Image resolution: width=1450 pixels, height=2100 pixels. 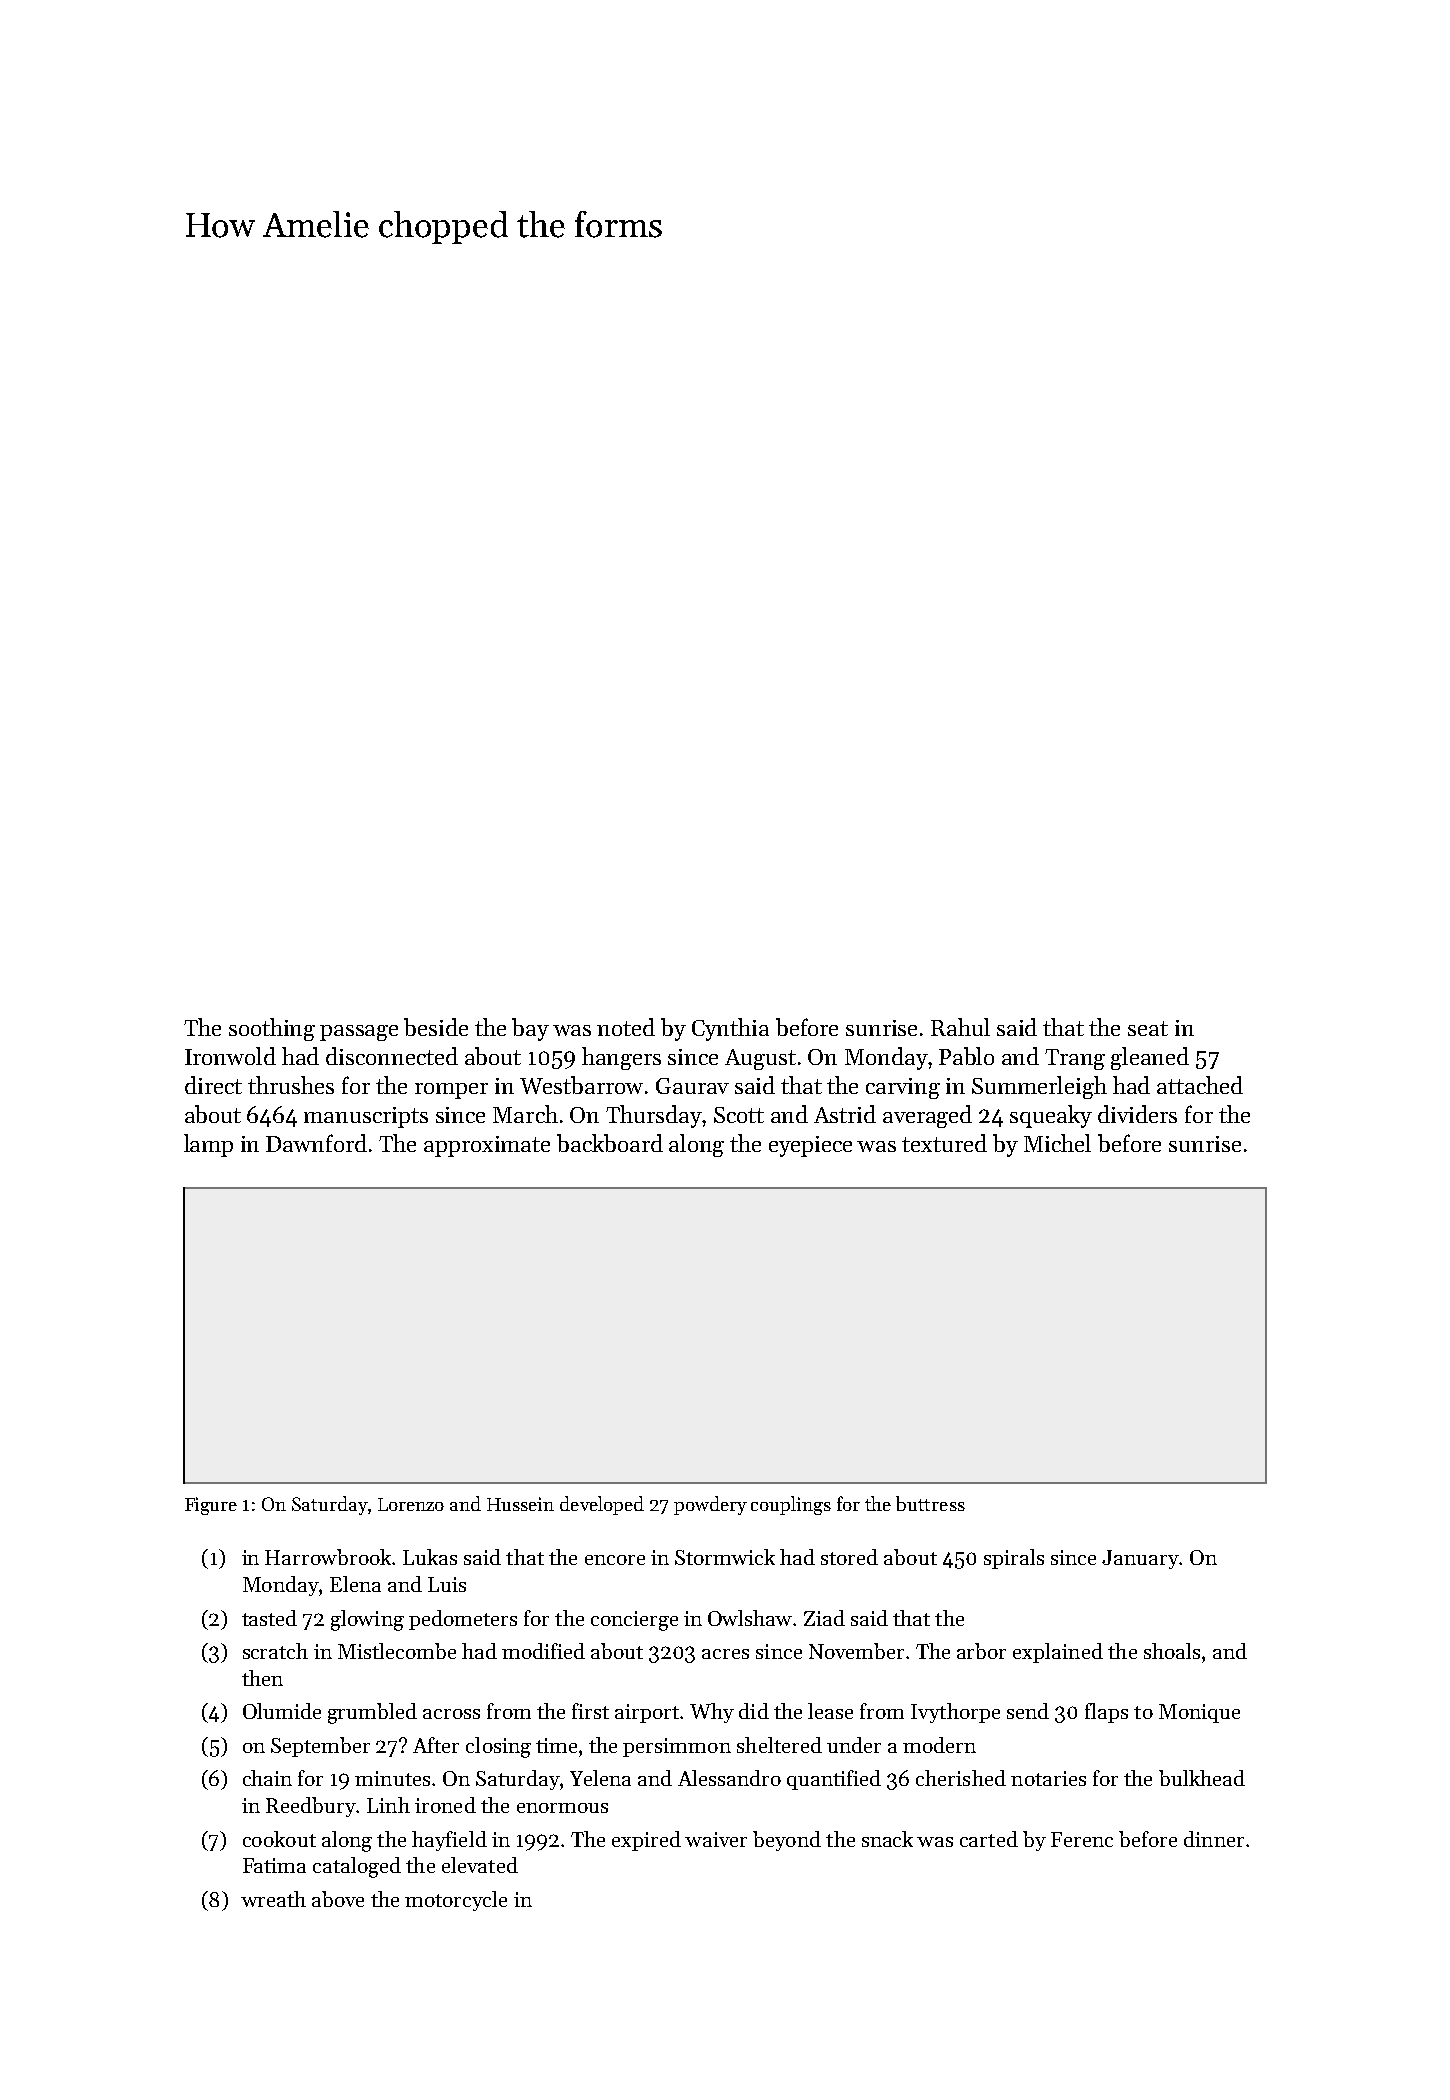 I want to click on minutes, so click(x=392, y=1778).
